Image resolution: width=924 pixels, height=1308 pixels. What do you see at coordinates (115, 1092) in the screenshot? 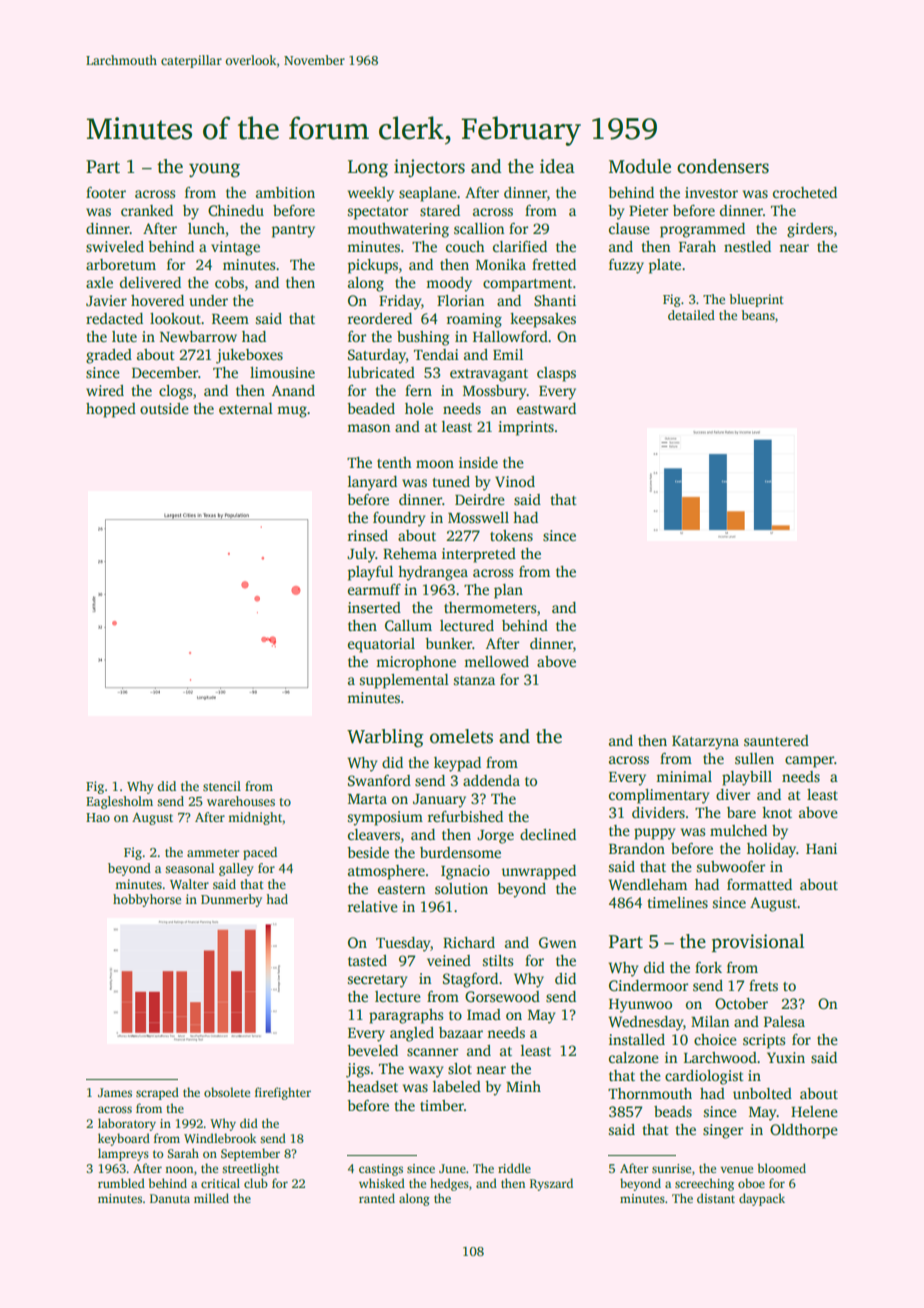
I see `James` at bounding box center [115, 1092].
